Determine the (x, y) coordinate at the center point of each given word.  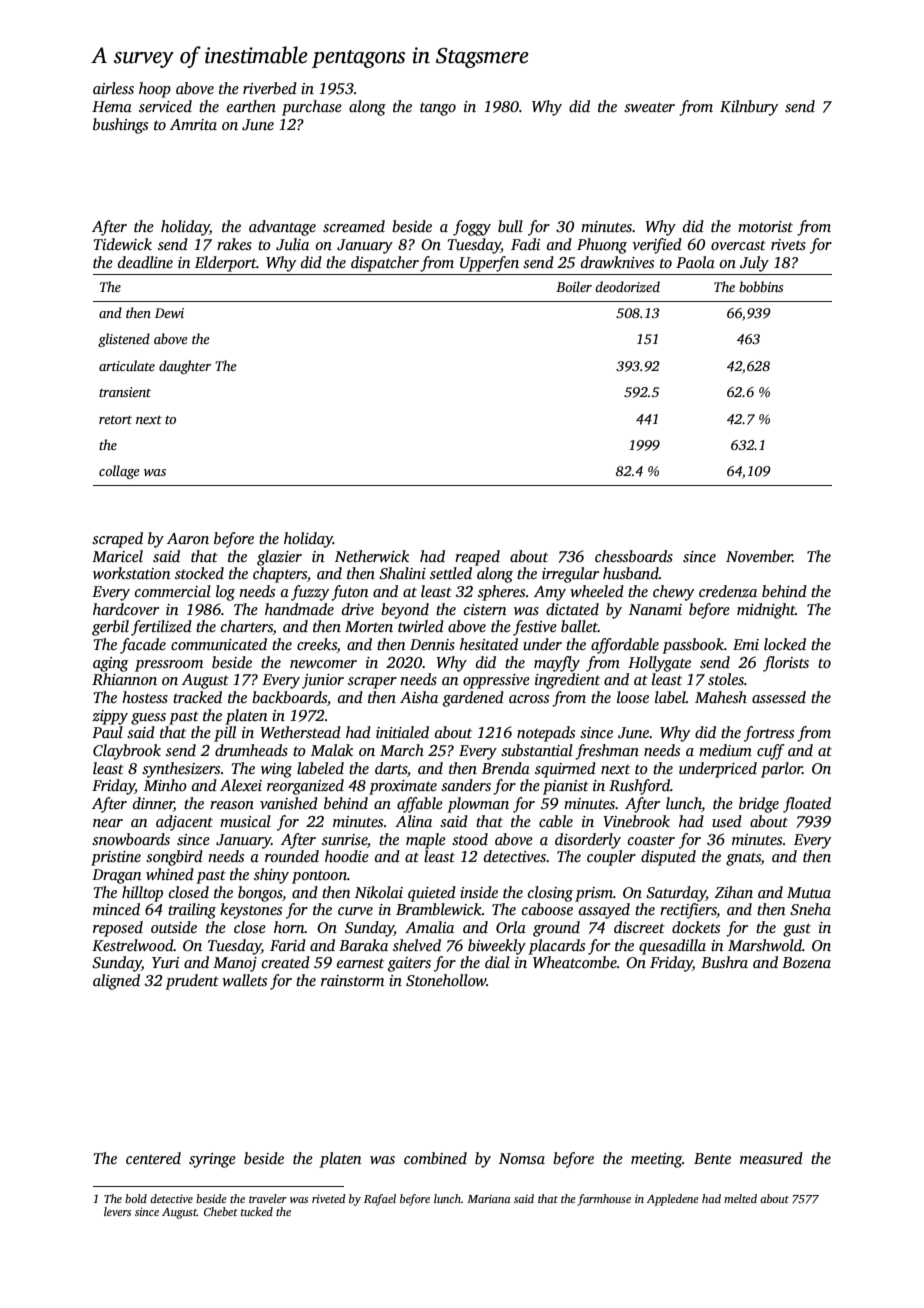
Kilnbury (749, 108)
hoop (155, 90)
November (759, 556)
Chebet (221, 1211)
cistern (485, 610)
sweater (649, 107)
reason (232, 805)
